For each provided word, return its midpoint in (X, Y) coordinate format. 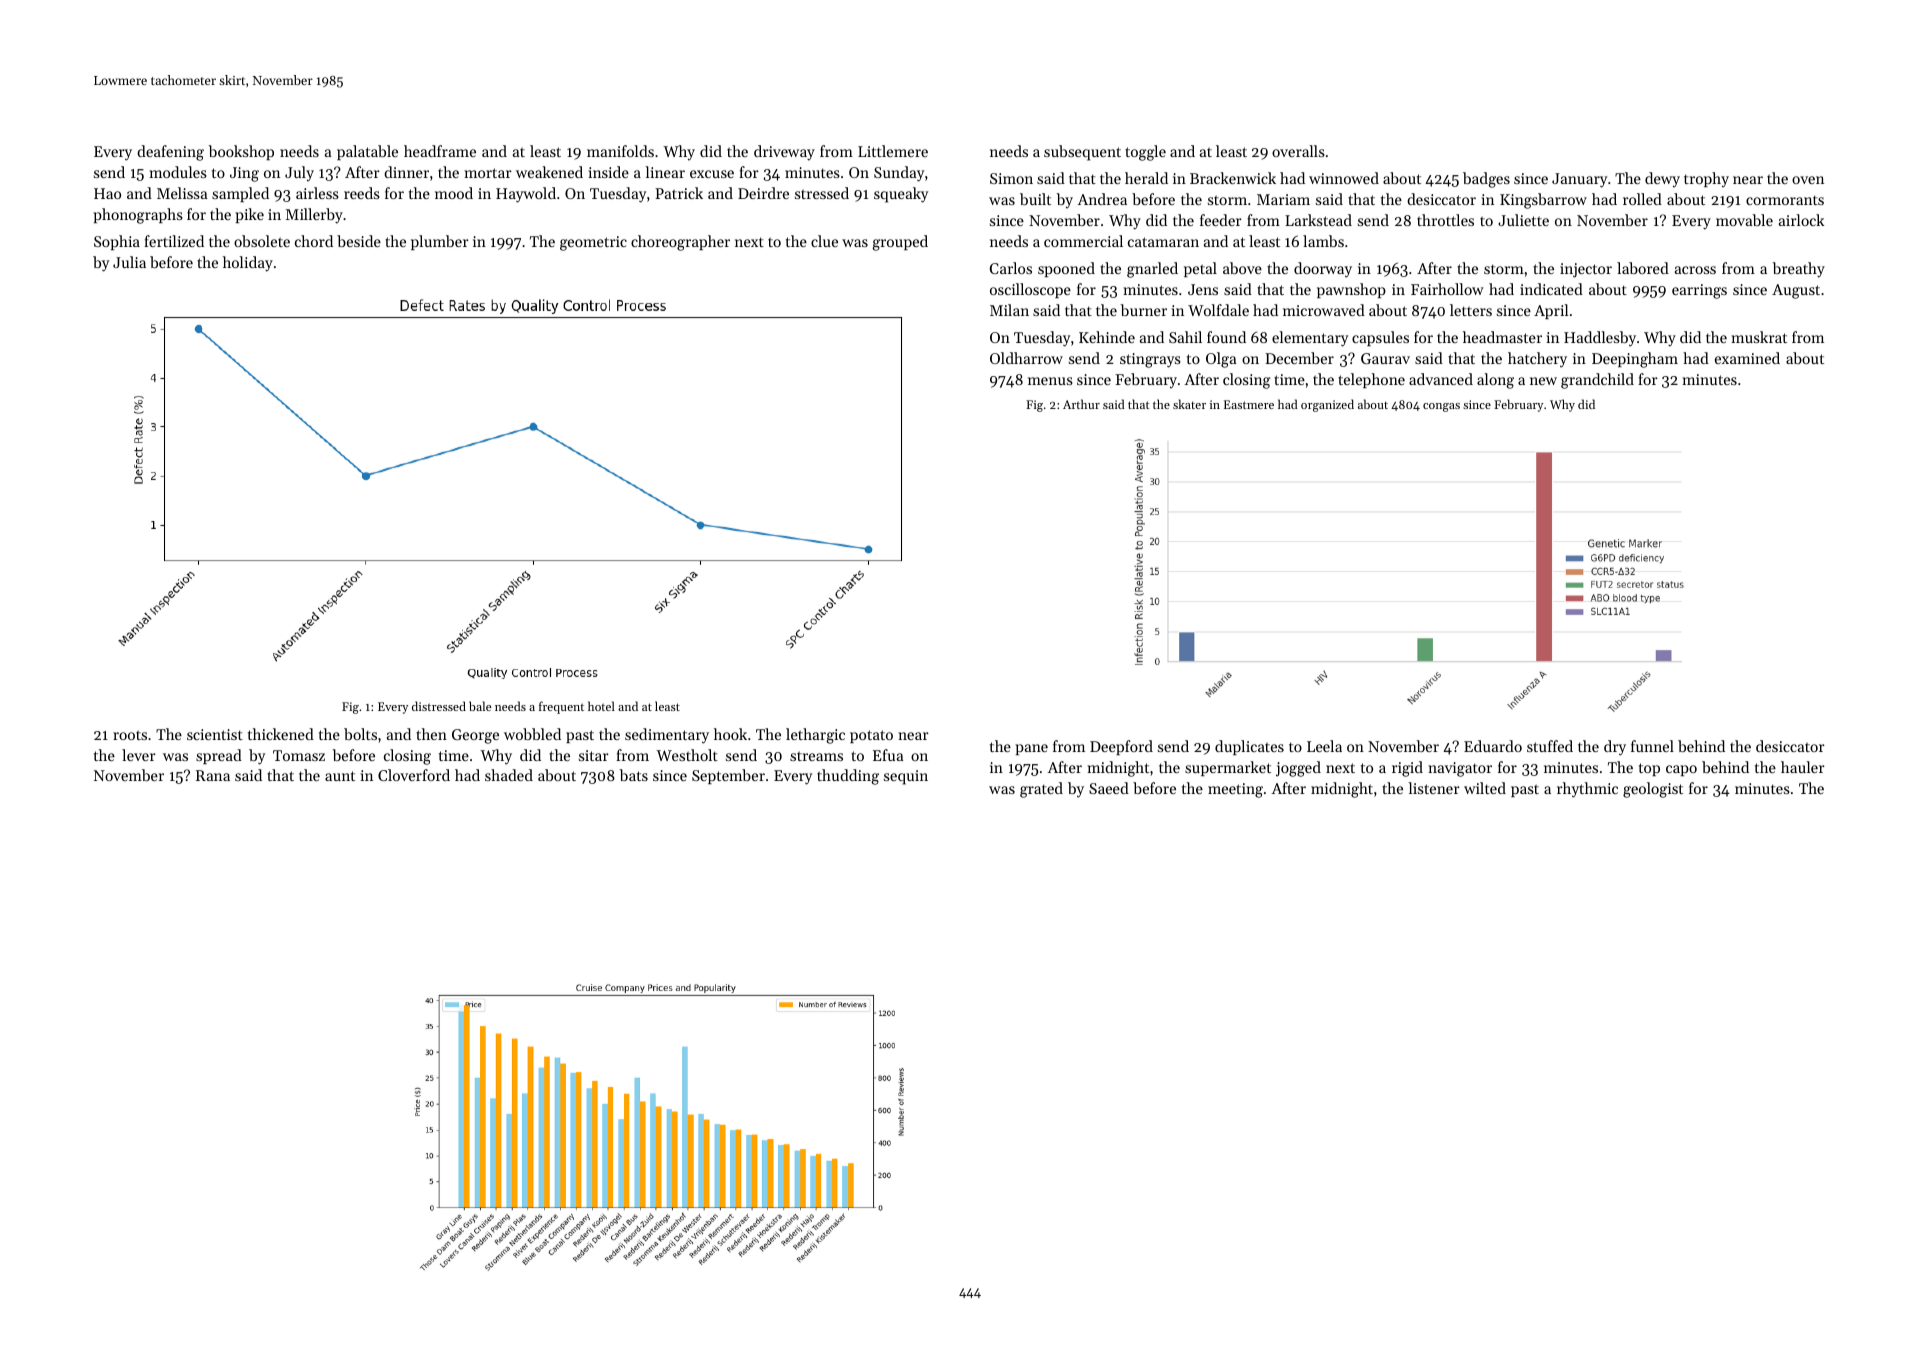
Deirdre (763, 193)
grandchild (1597, 381)
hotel (601, 706)
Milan (1009, 310)
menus (1050, 381)
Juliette (1523, 220)
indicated (1551, 289)
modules (178, 172)
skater (1189, 404)
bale (480, 706)
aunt (340, 776)
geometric (593, 243)
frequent (561, 707)
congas (1441, 407)
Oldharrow (1026, 358)
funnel (1652, 746)
